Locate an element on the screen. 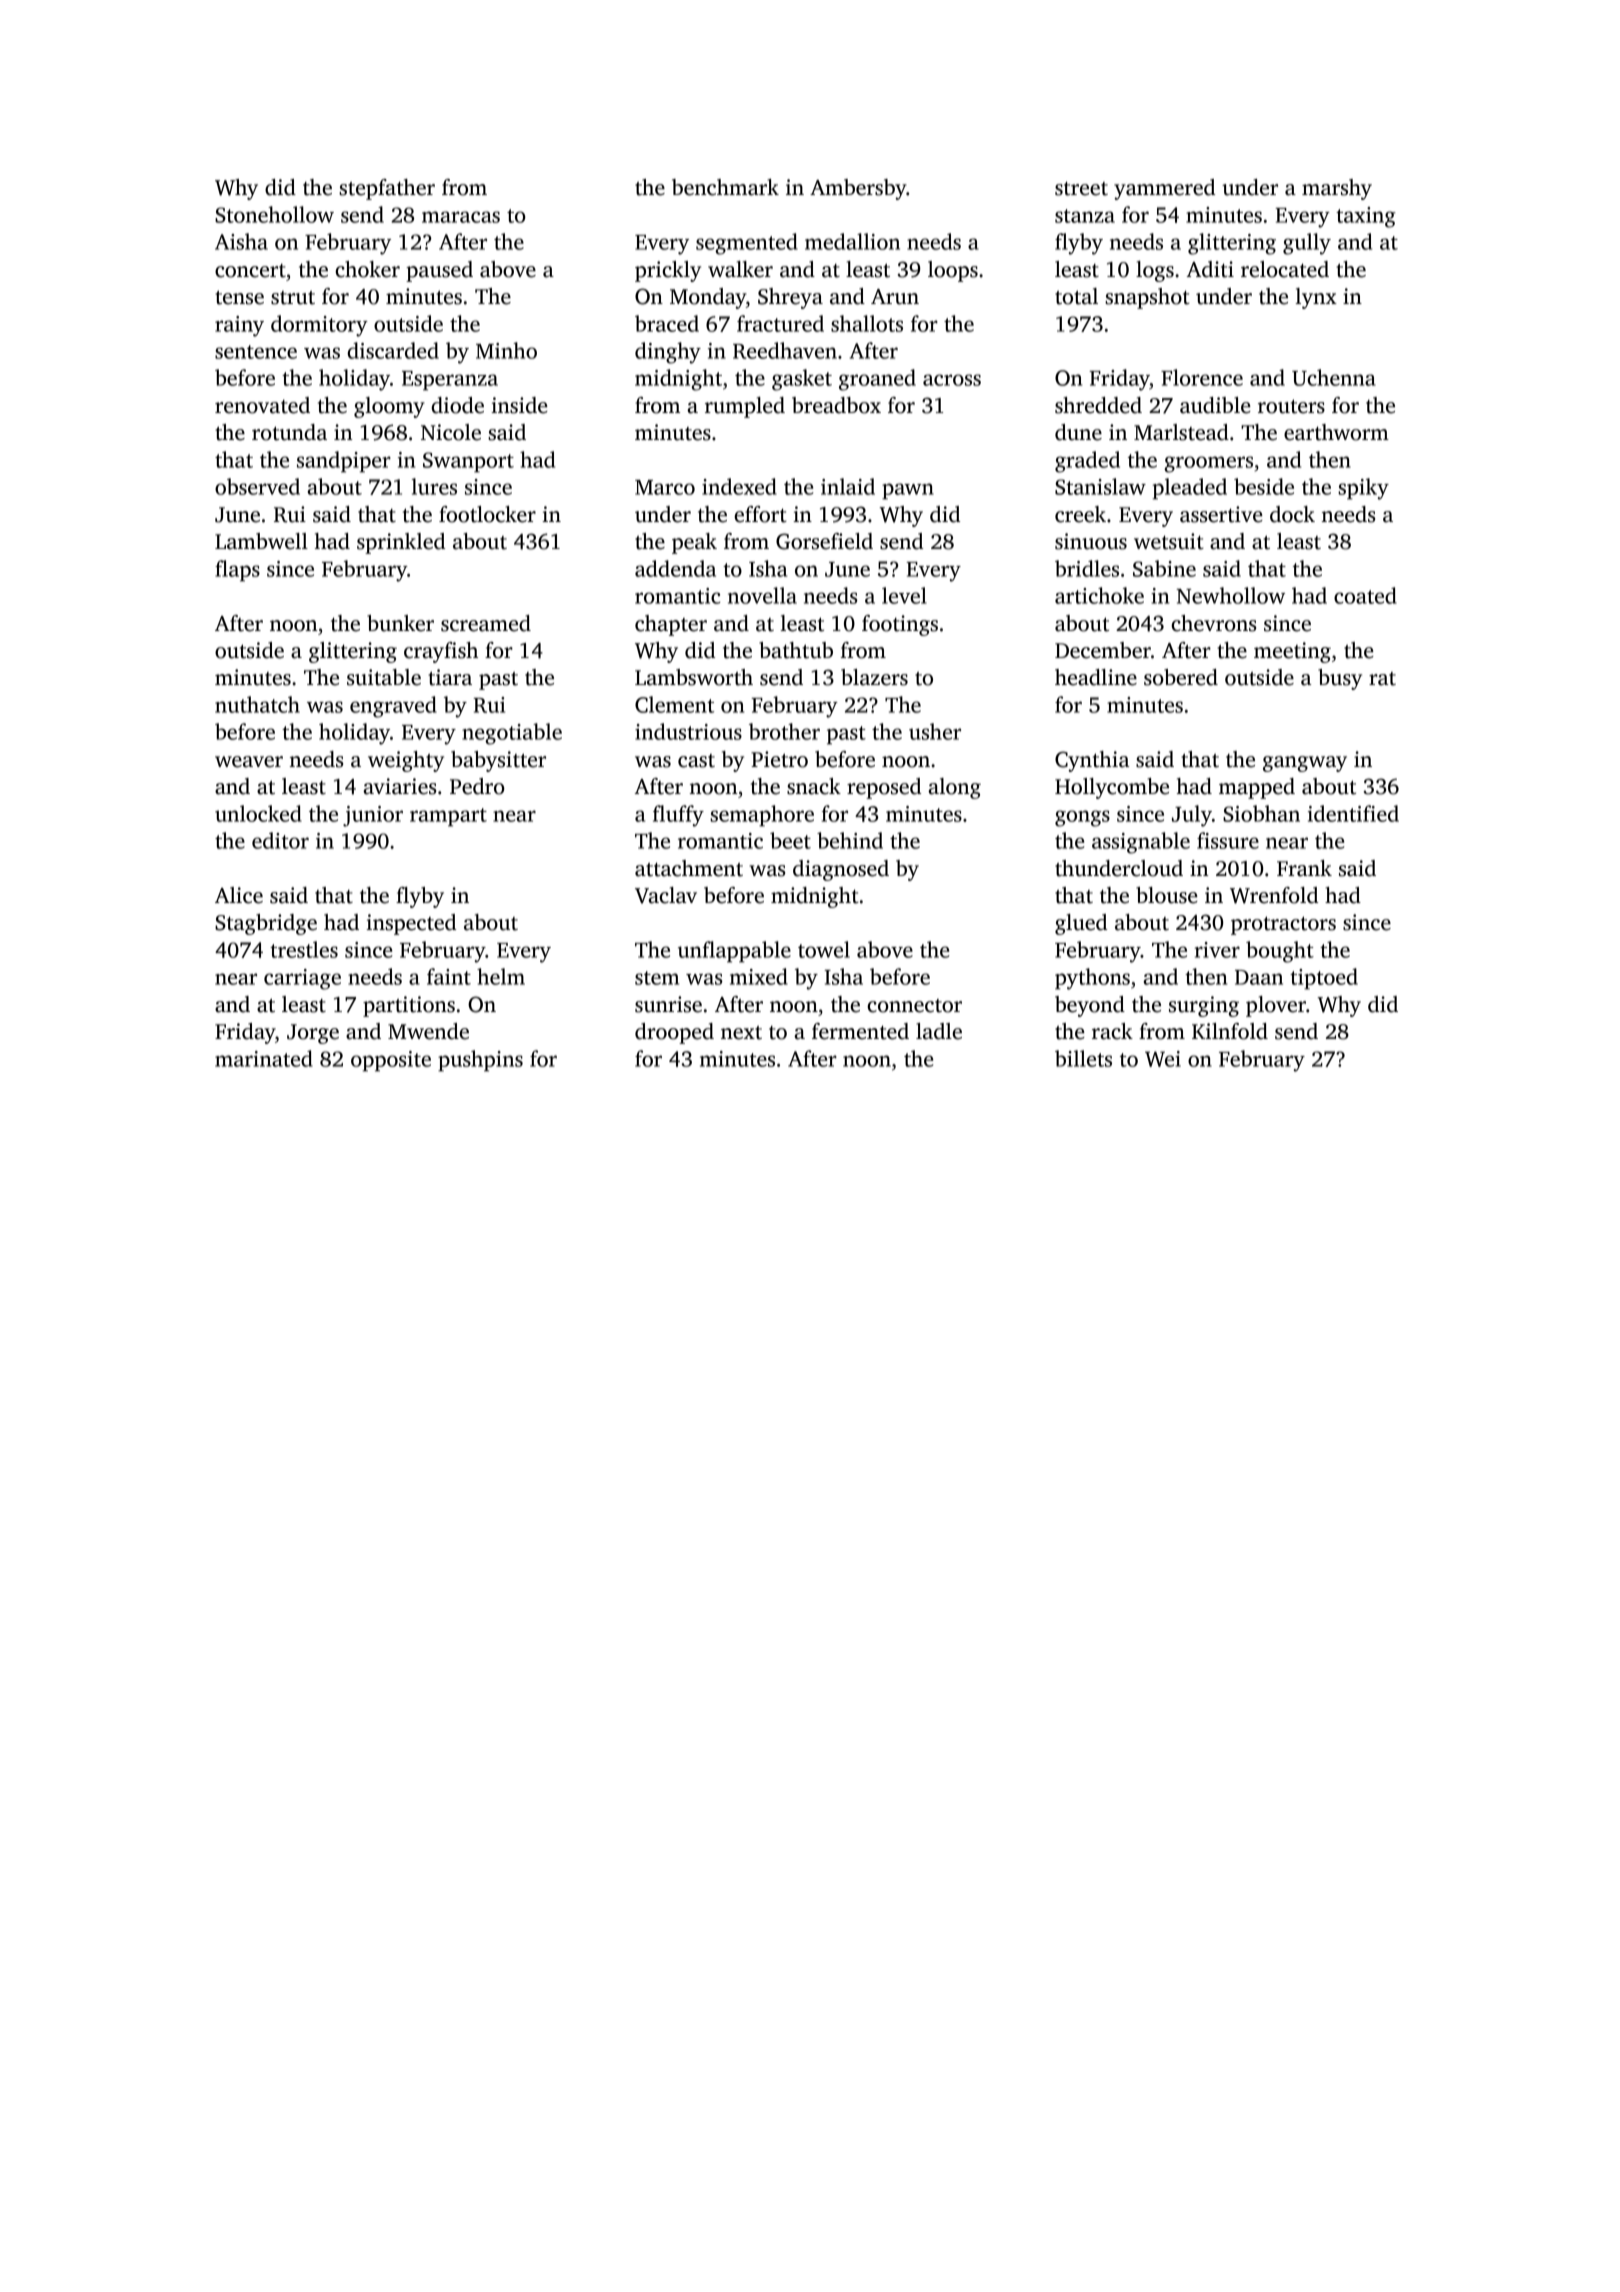 Image resolution: width=1620 pixels, height=2292 pixels. Mwende is located at coordinates (428, 1031).
